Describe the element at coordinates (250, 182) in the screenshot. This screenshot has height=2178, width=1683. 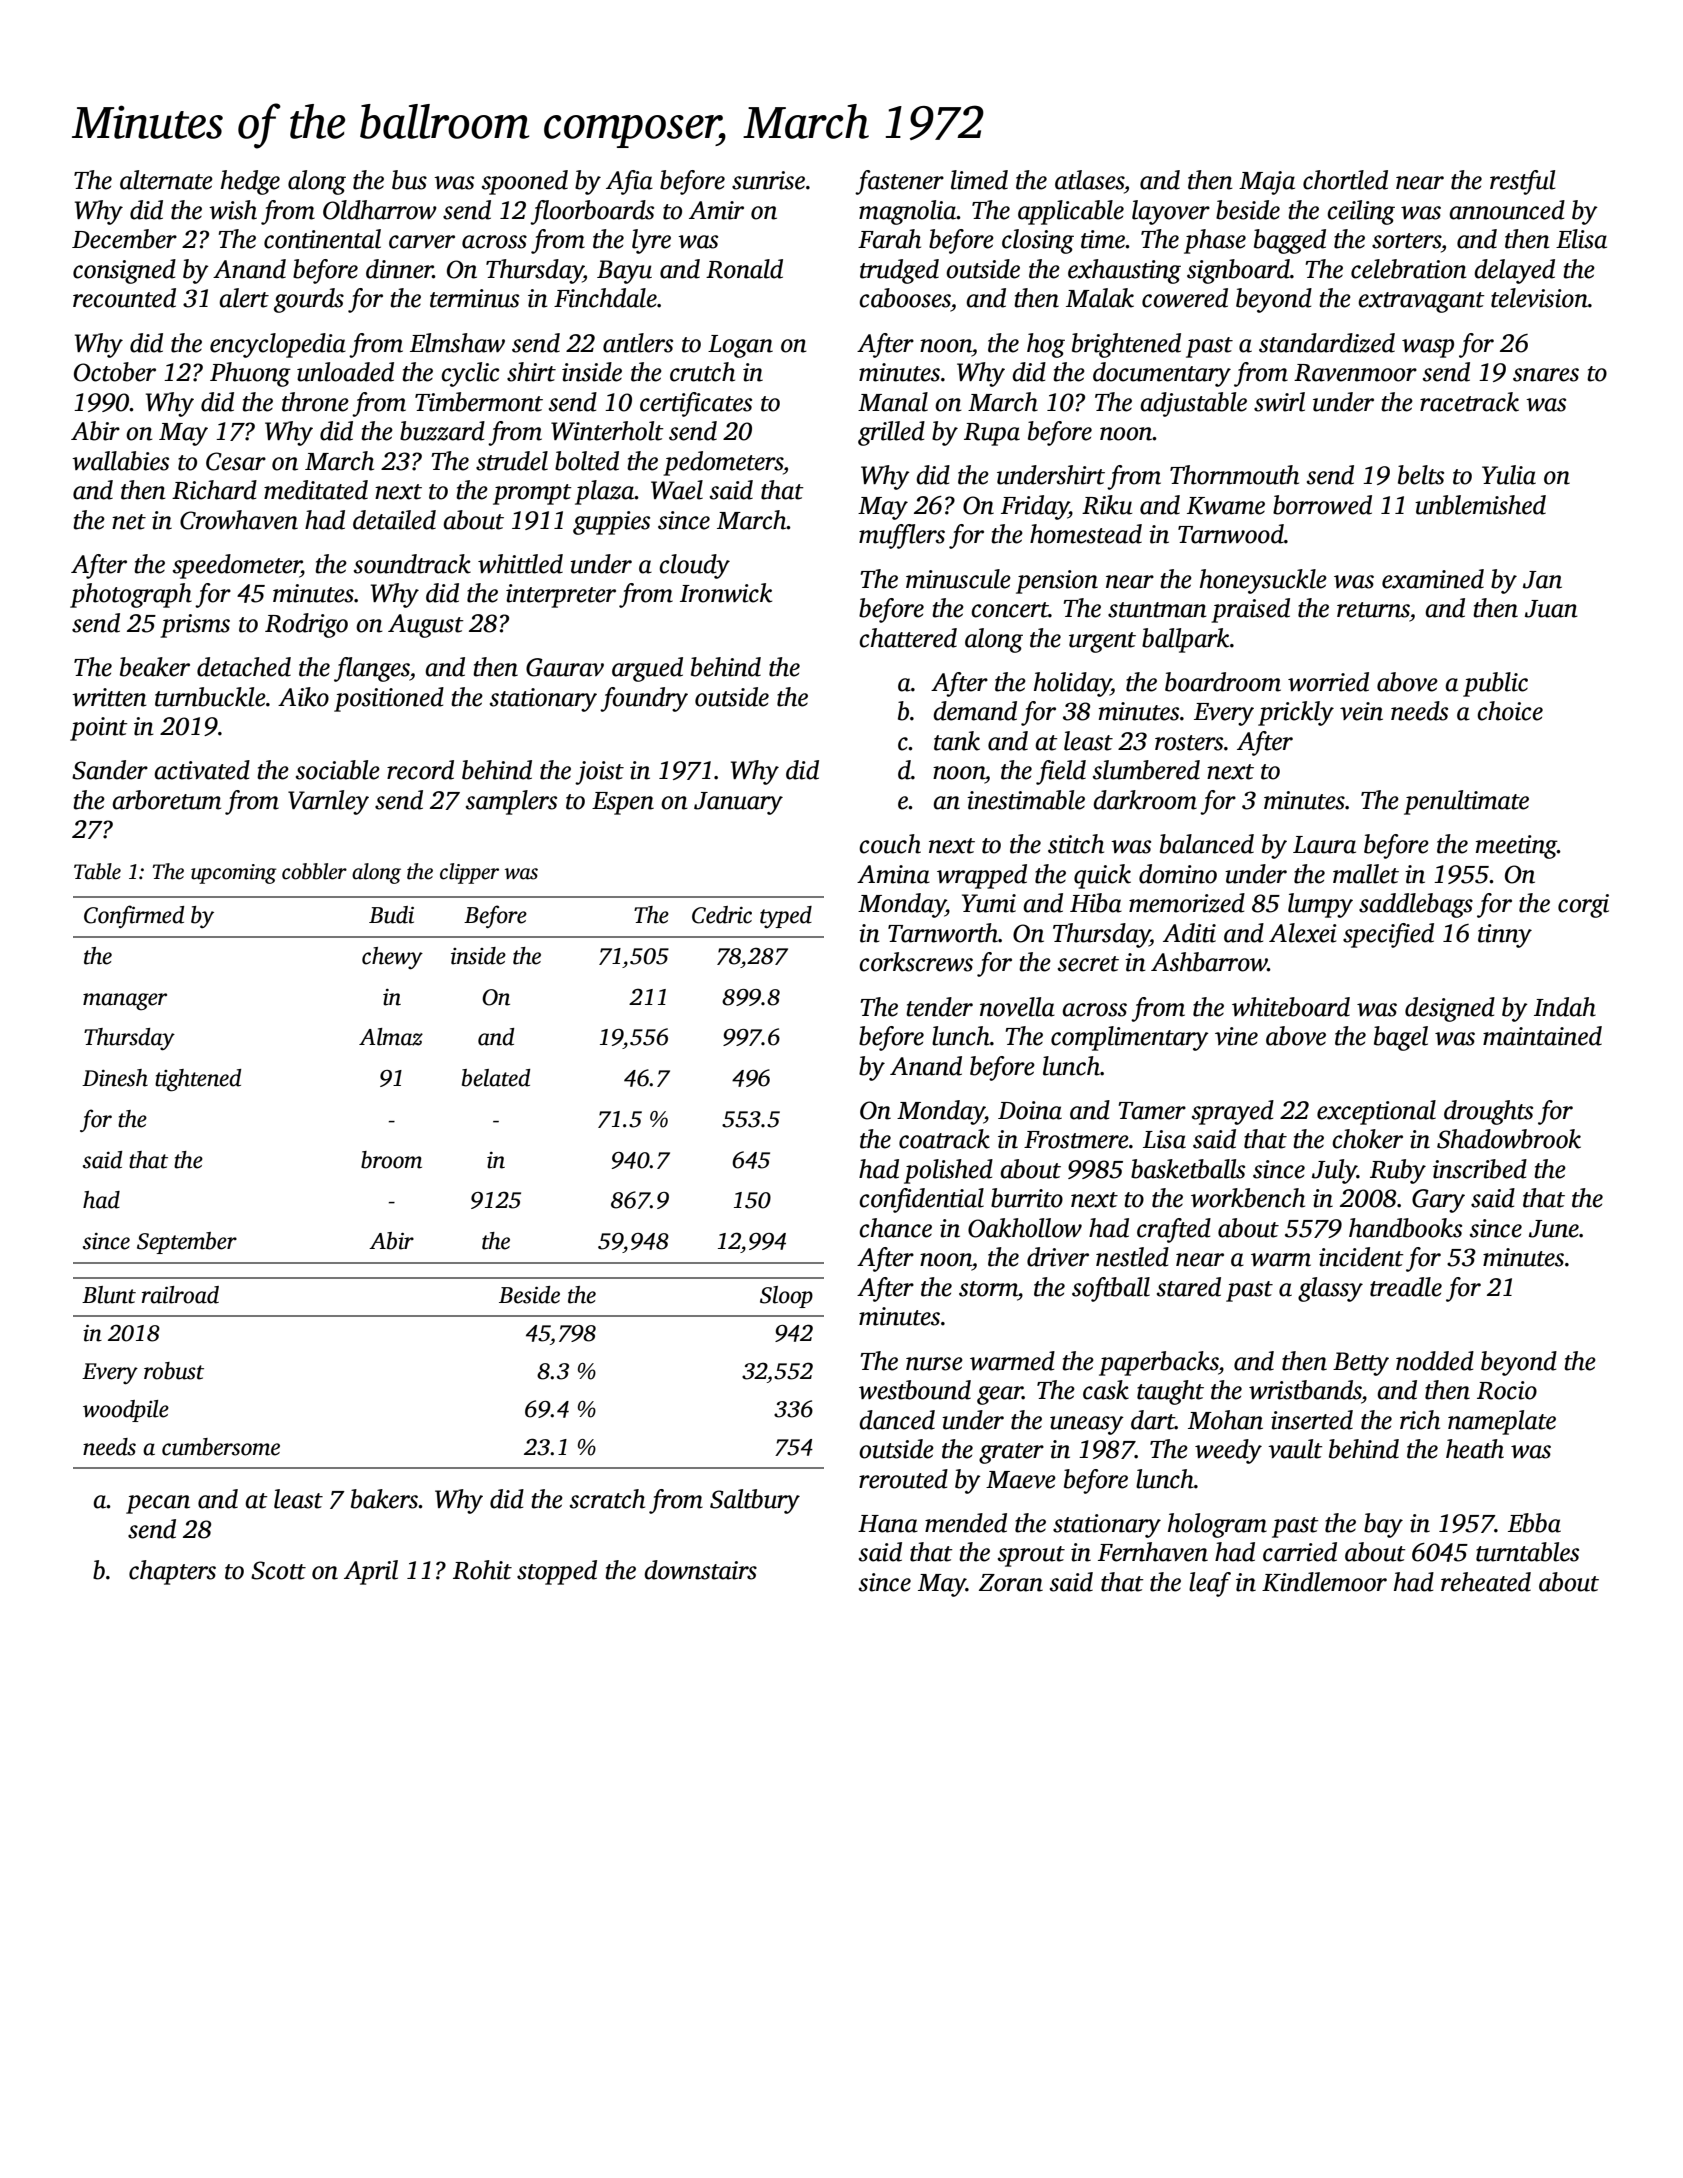
I see `hedge` at that location.
